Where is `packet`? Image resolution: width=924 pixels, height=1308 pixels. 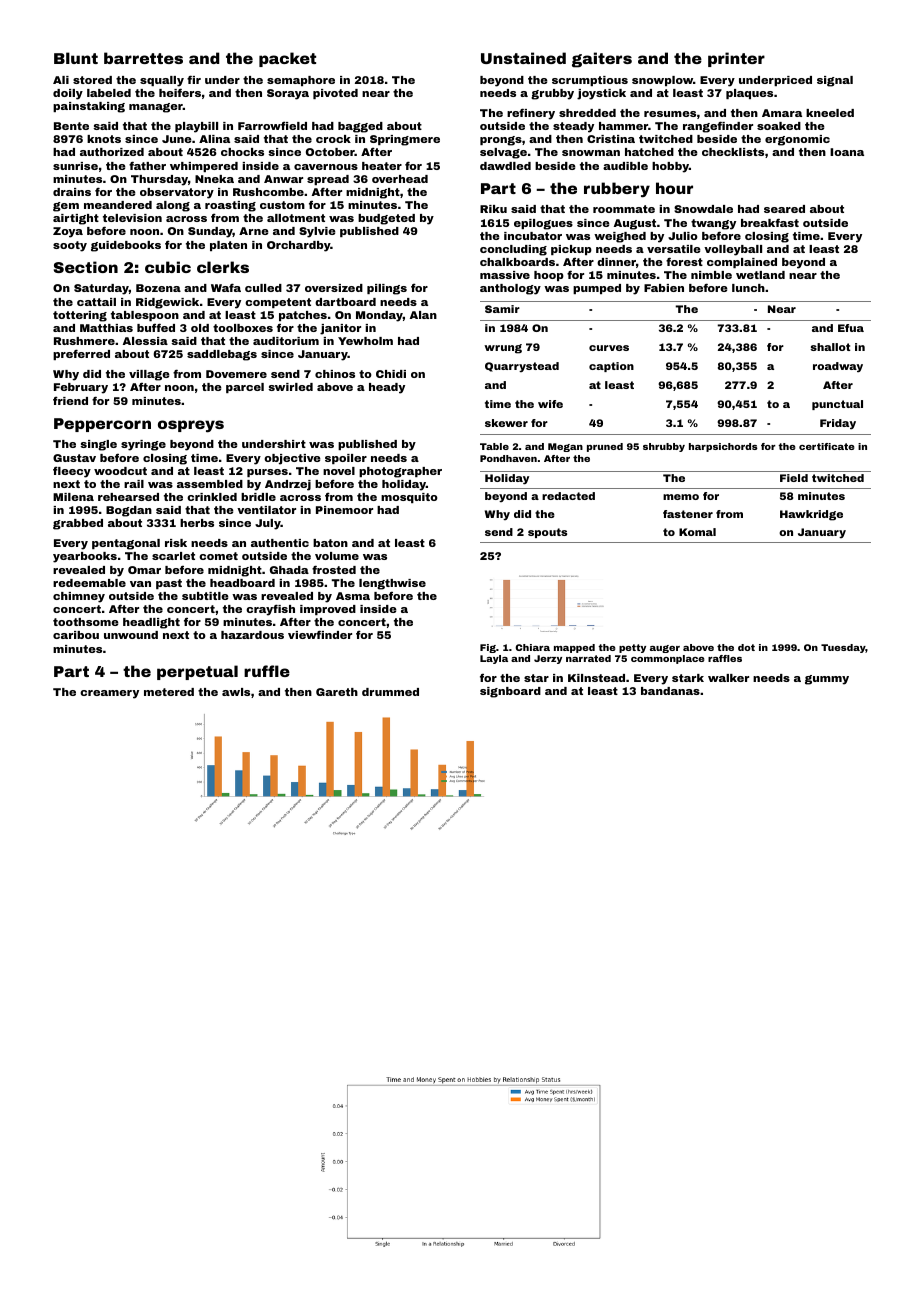
packet is located at coordinates (287, 59).
